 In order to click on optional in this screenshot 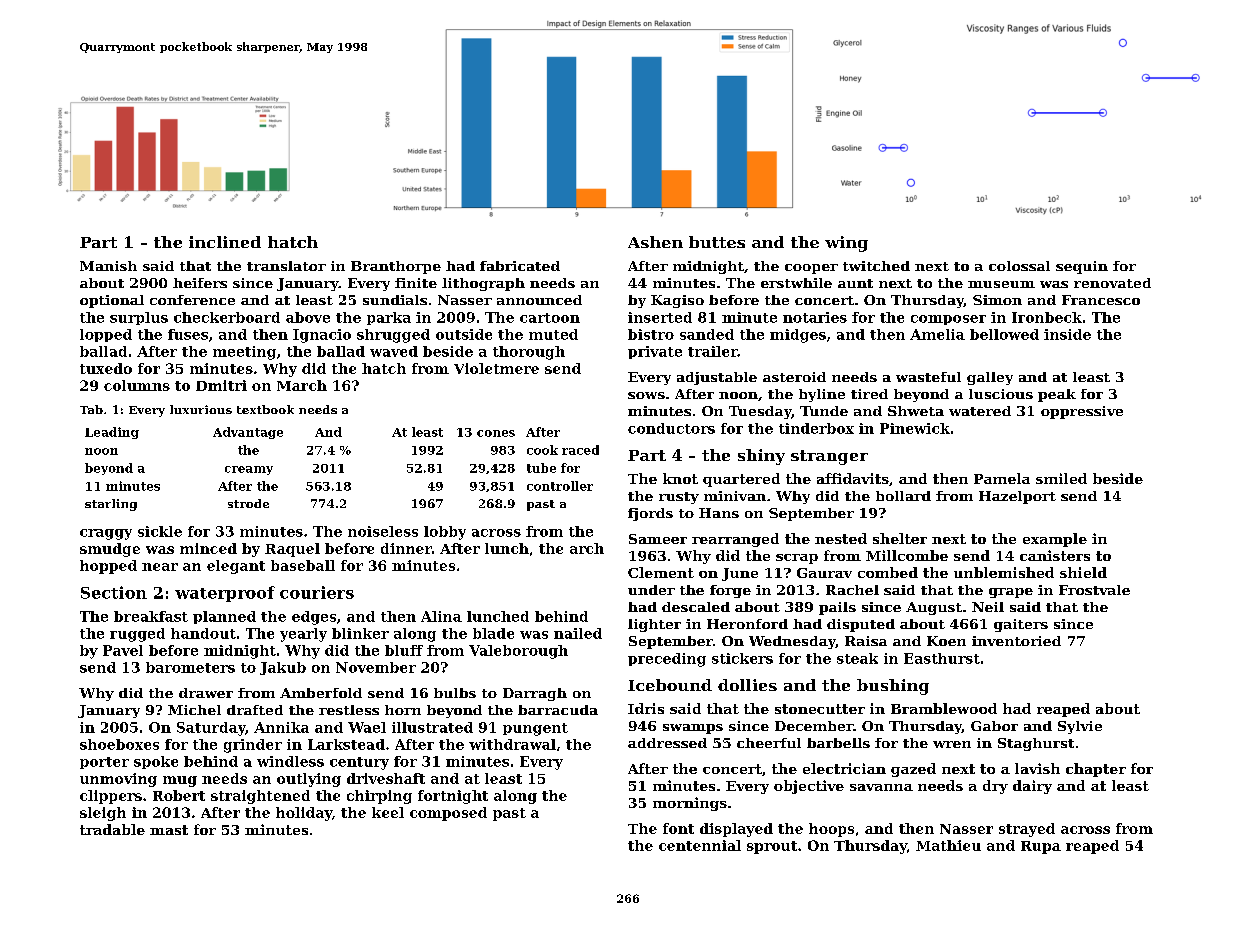, I will do `click(112, 301)`.
